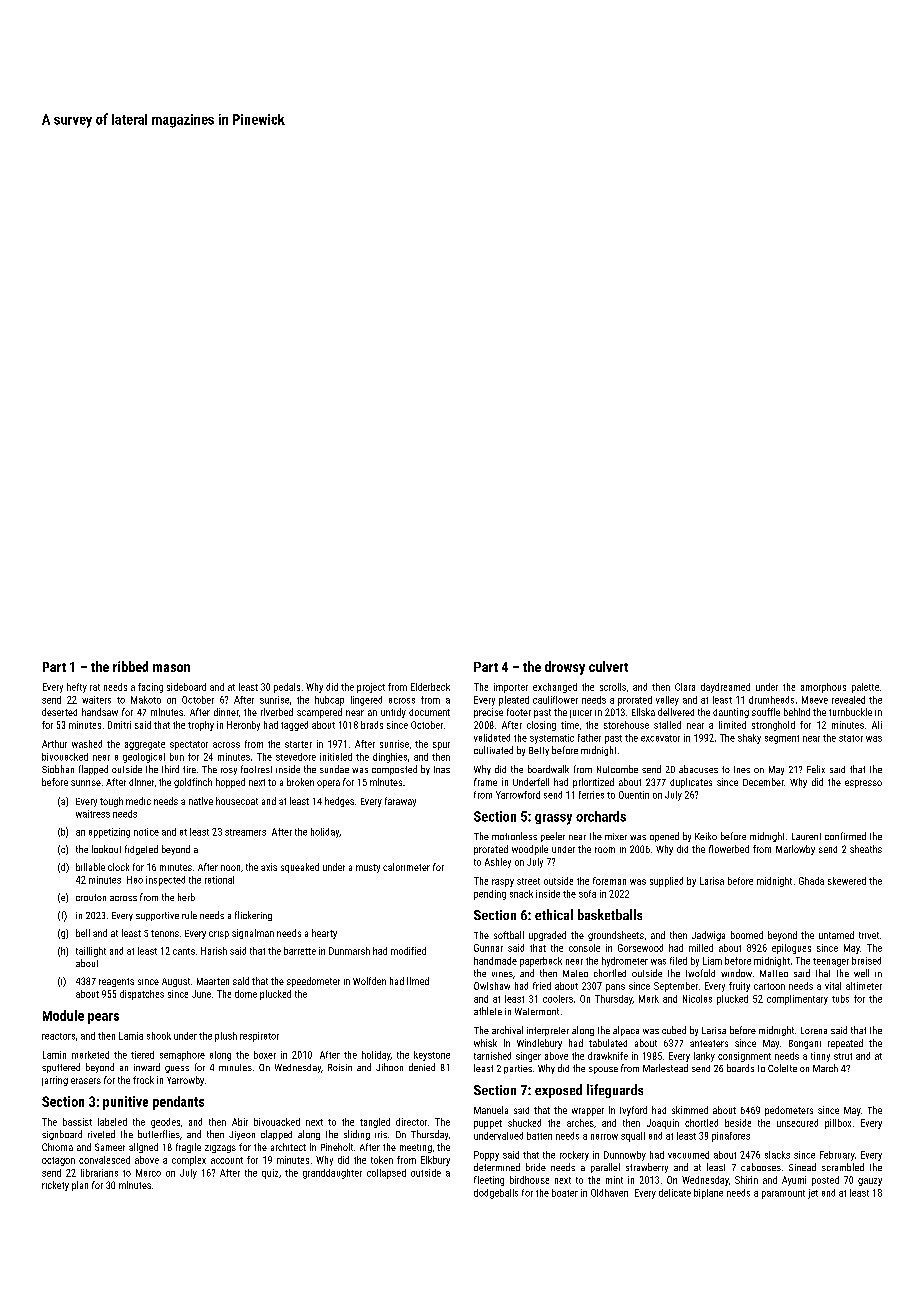  What do you see at coordinates (106, 849) in the page?
I see `lookout` at bounding box center [106, 849].
